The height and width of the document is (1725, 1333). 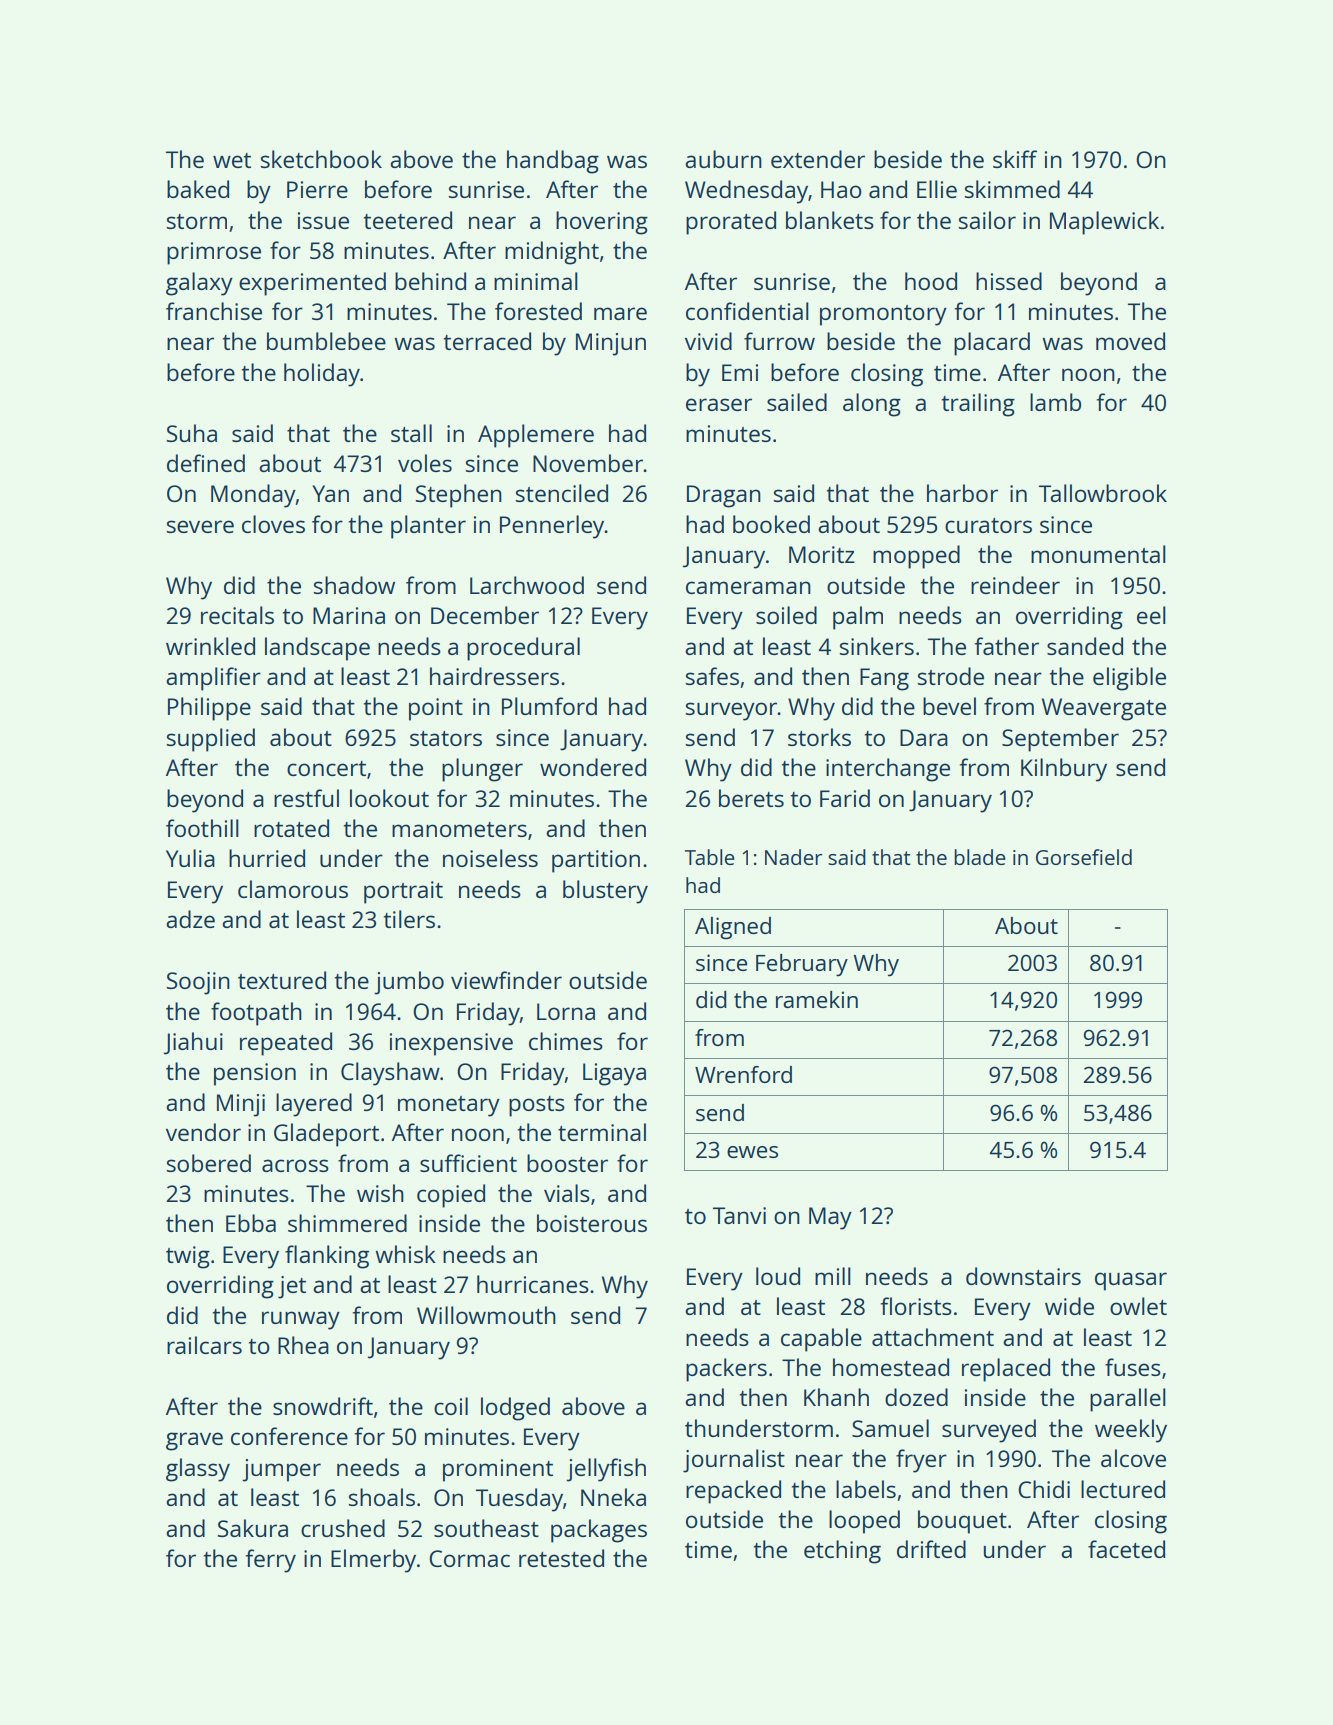 I want to click on eel, so click(x=1151, y=615).
